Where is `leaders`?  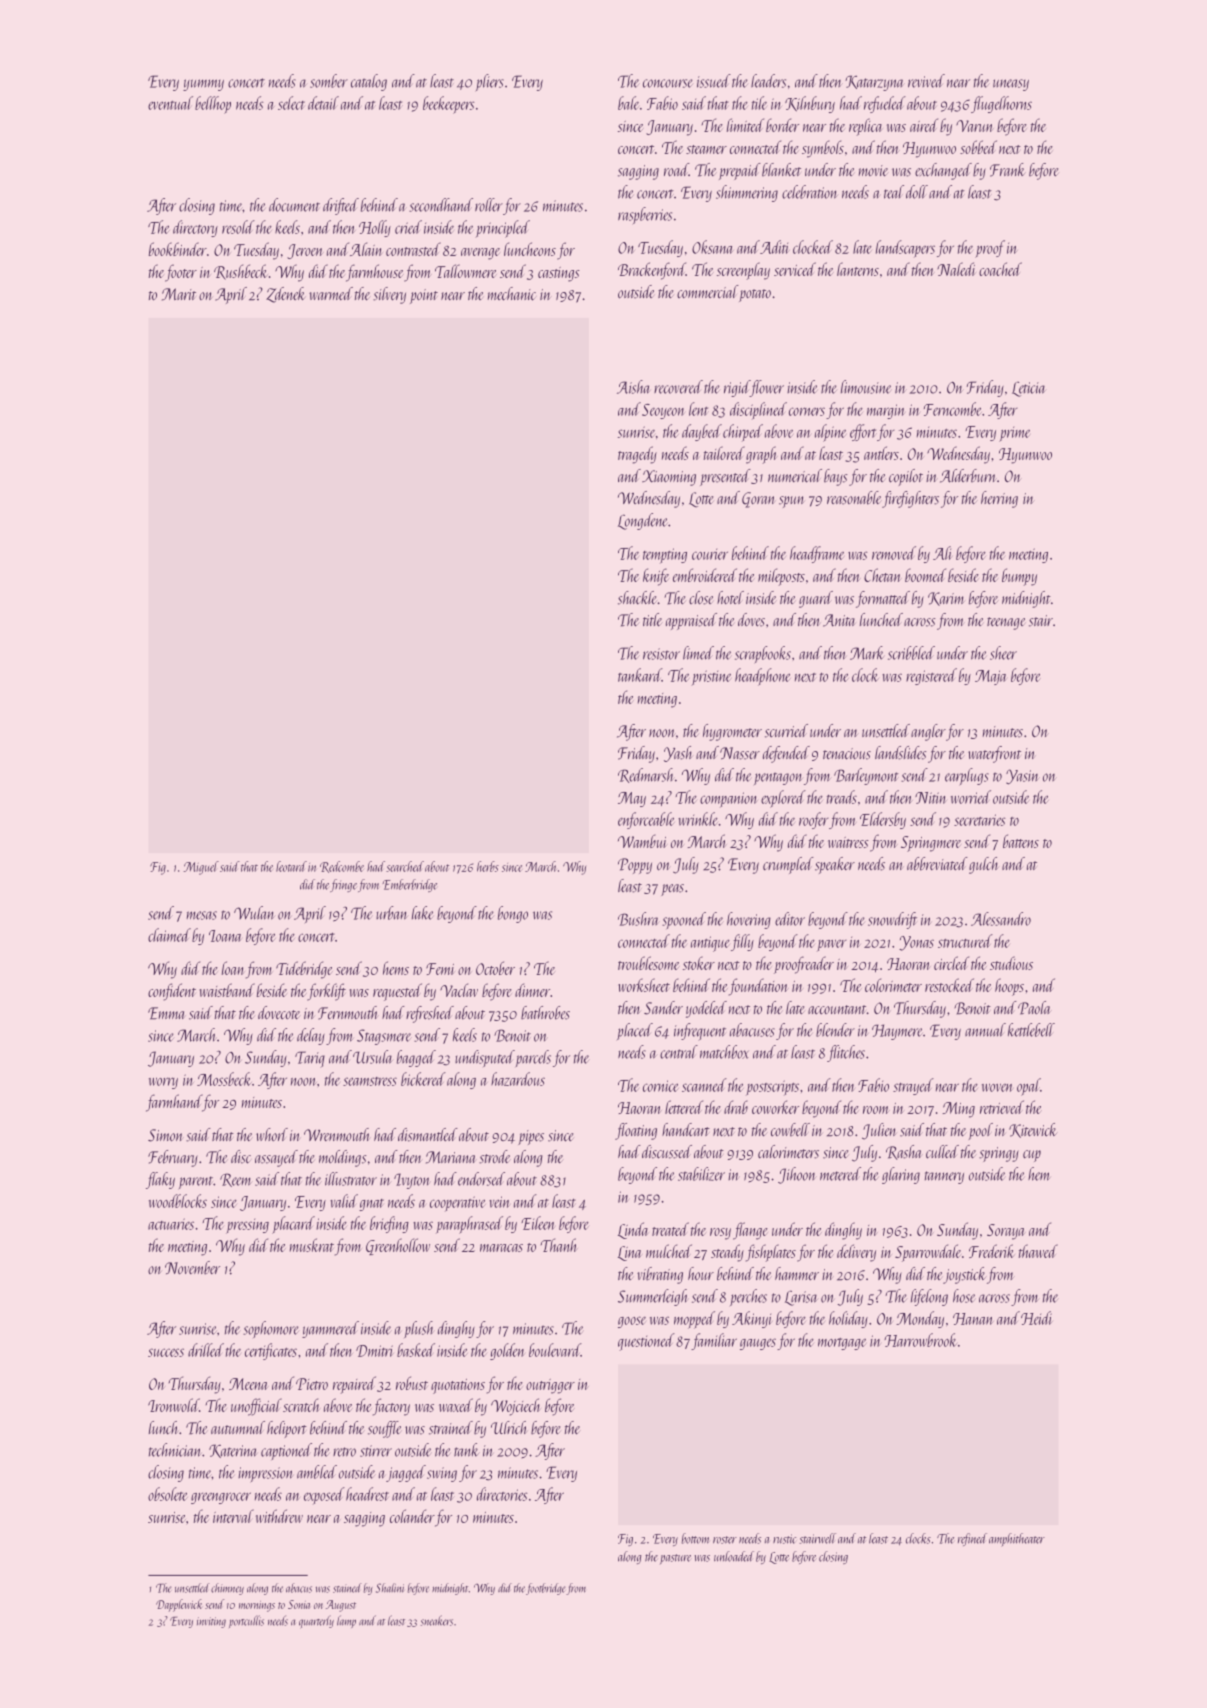 leaders is located at coordinates (768, 81).
